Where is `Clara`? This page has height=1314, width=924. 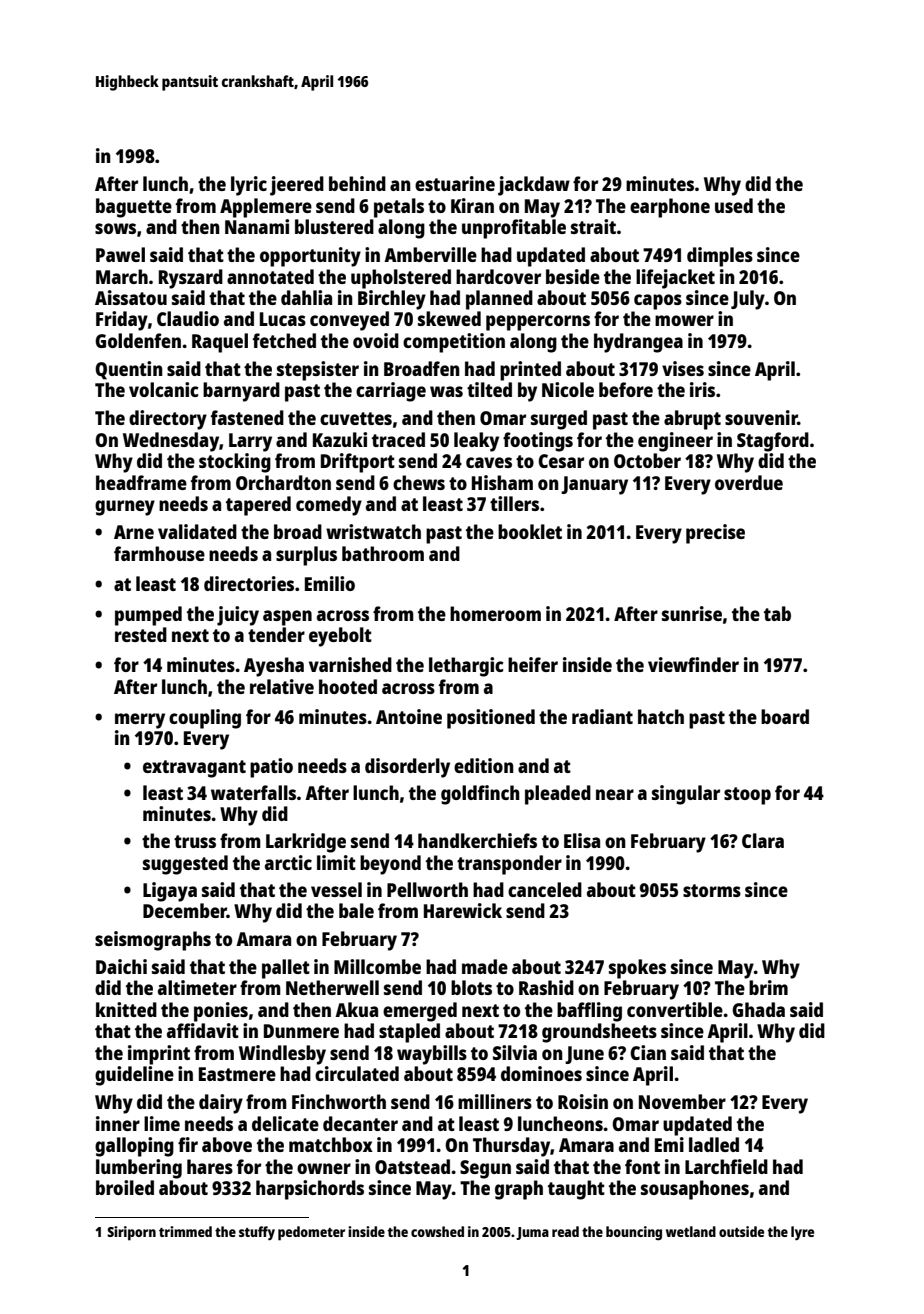 Clara is located at coordinates (763, 840).
